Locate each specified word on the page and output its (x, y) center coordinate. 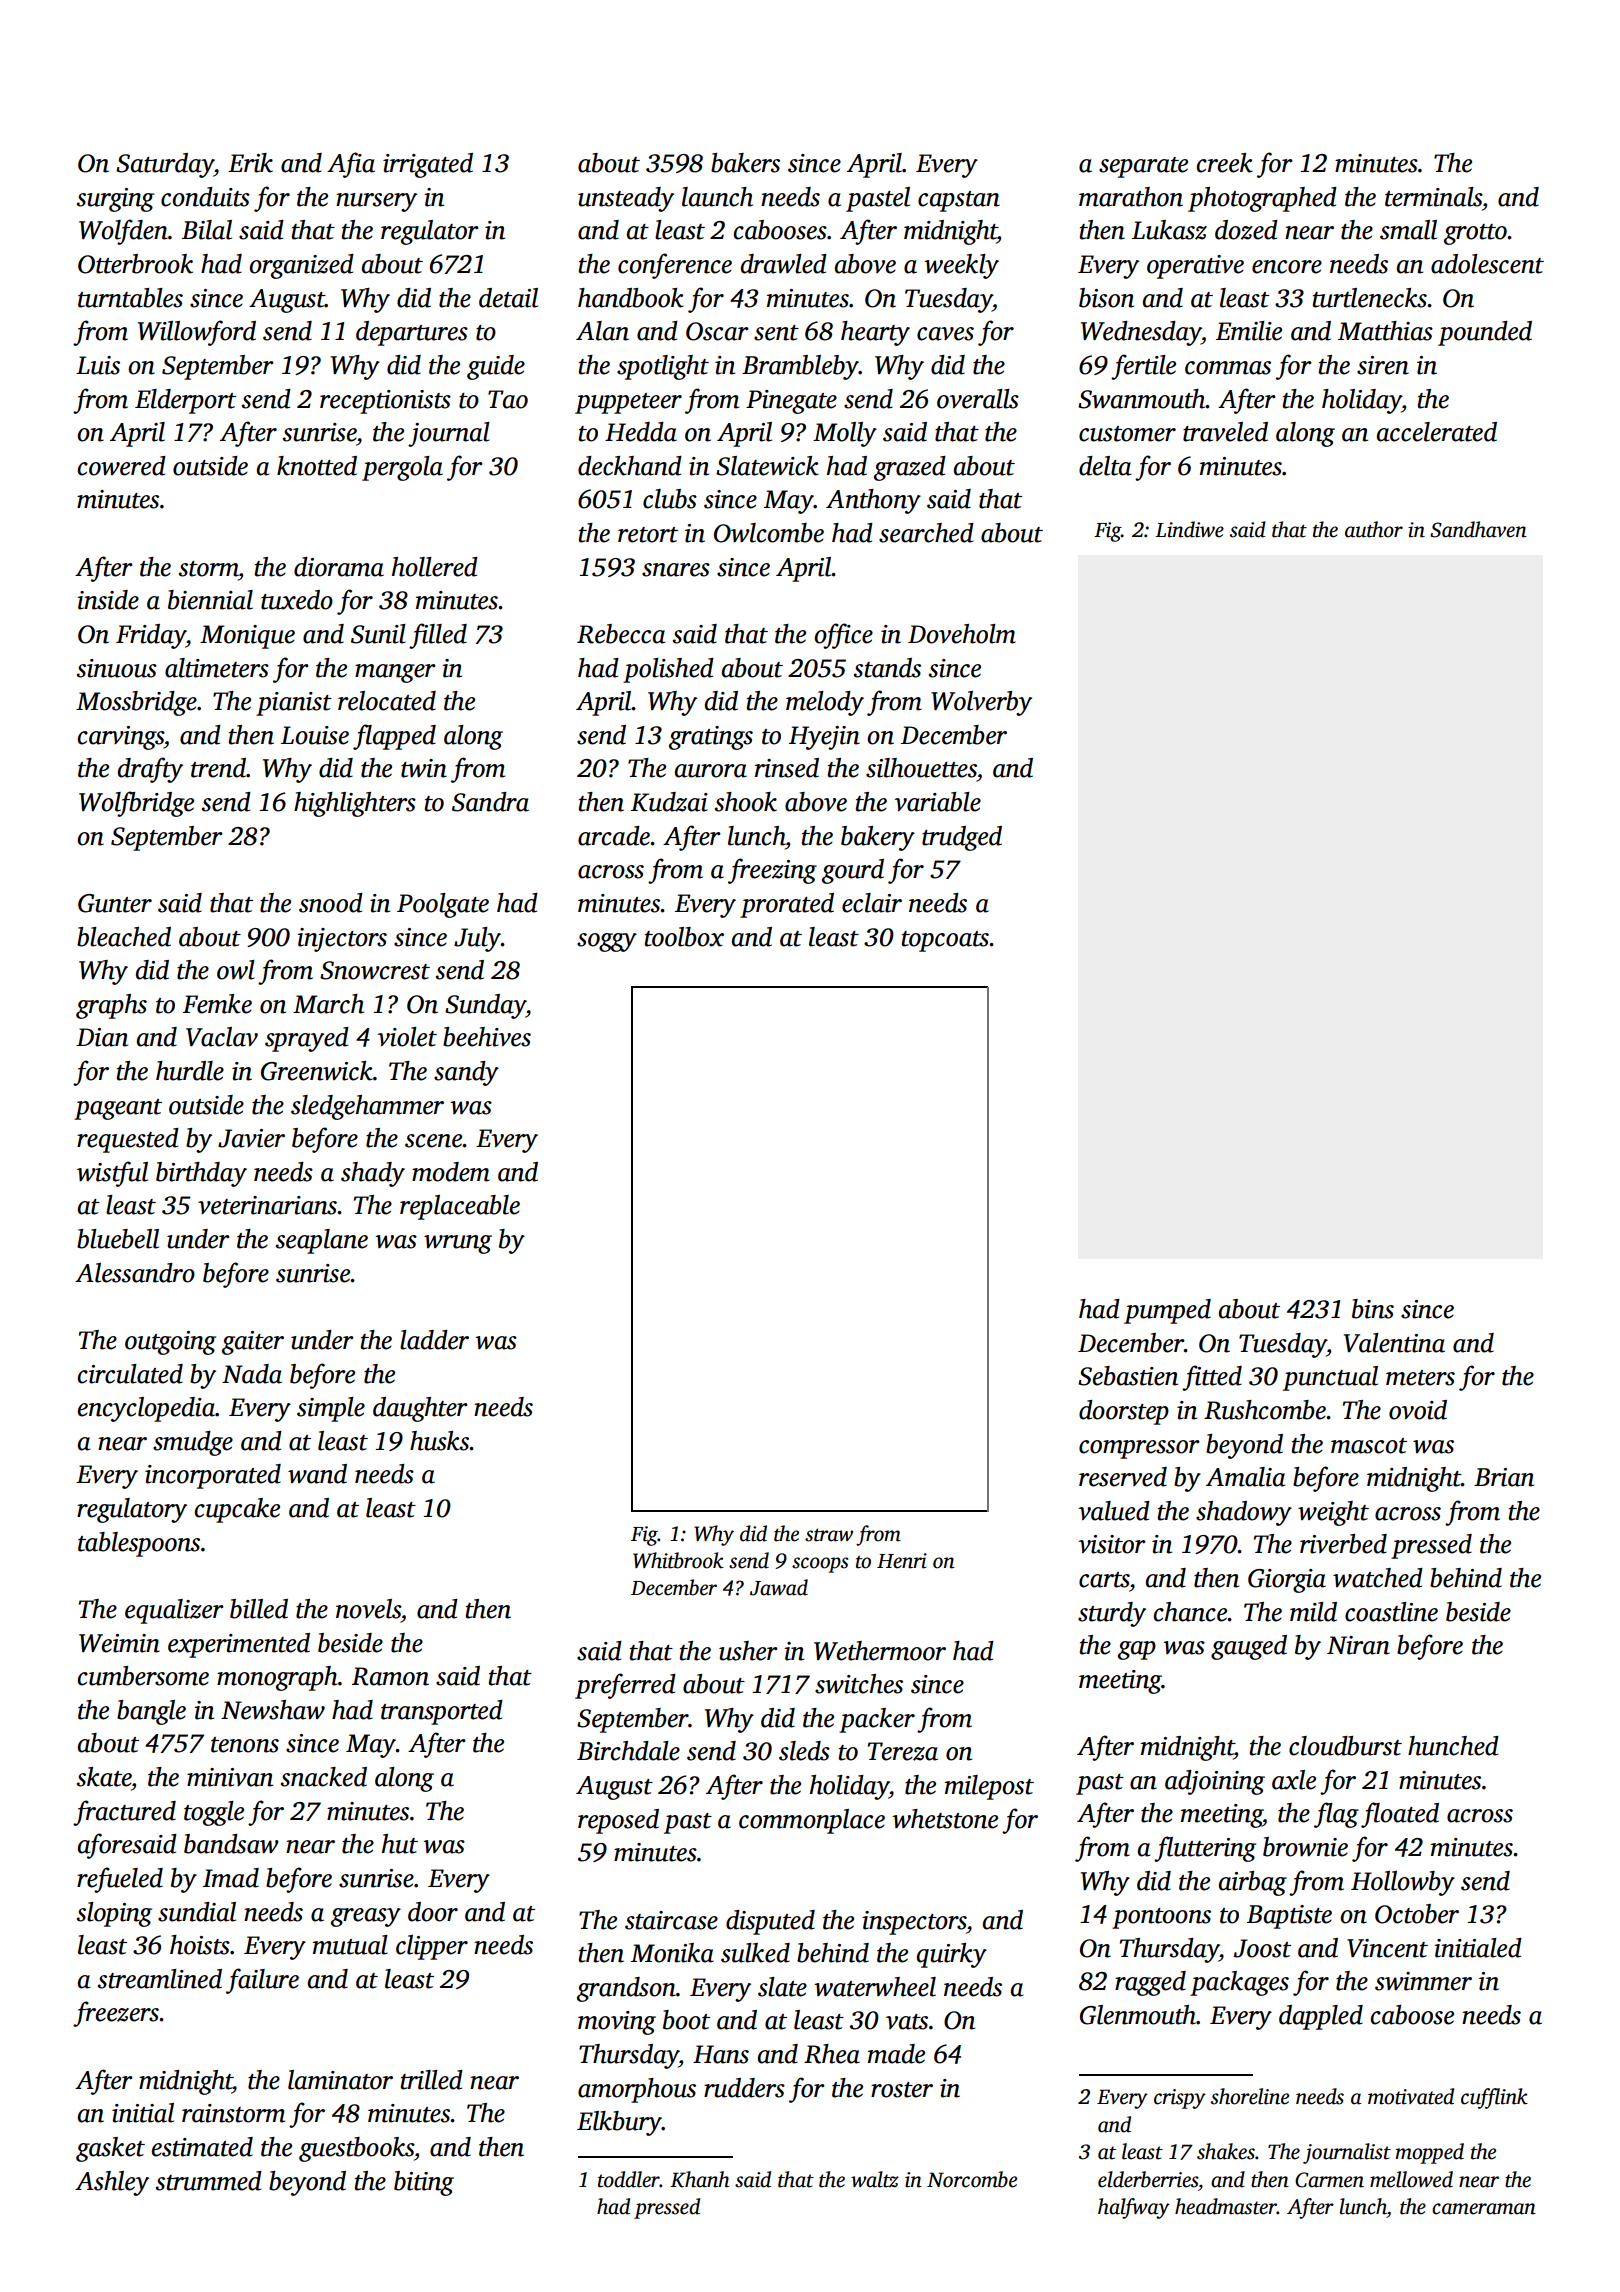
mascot (1369, 1446)
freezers (116, 2014)
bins (1373, 1309)
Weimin (119, 1643)
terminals (1433, 197)
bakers (745, 163)
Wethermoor (880, 1651)
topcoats (946, 941)
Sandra (490, 802)
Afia (351, 165)
